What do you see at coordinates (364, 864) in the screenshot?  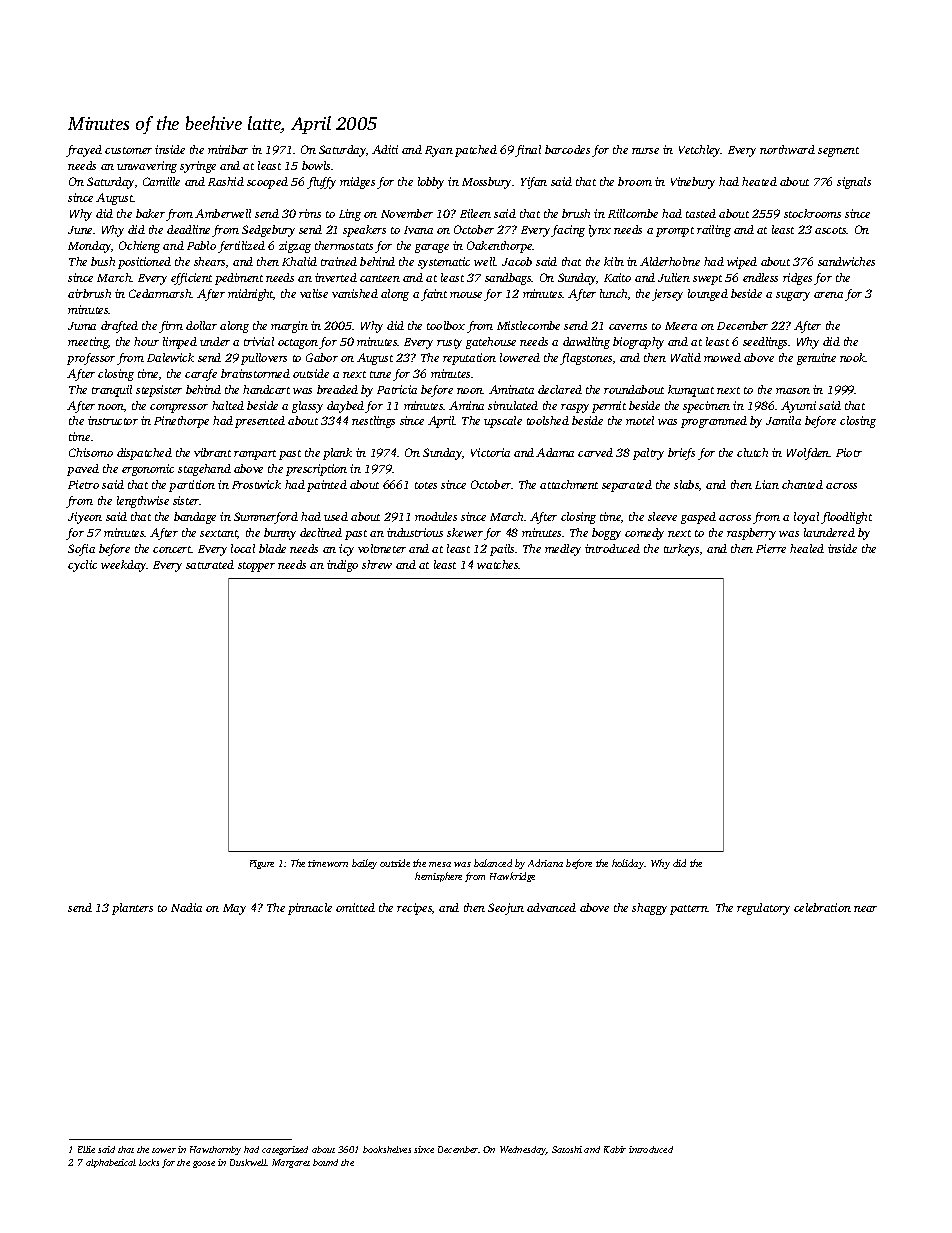 I see `bailey` at bounding box center [364, 864].
